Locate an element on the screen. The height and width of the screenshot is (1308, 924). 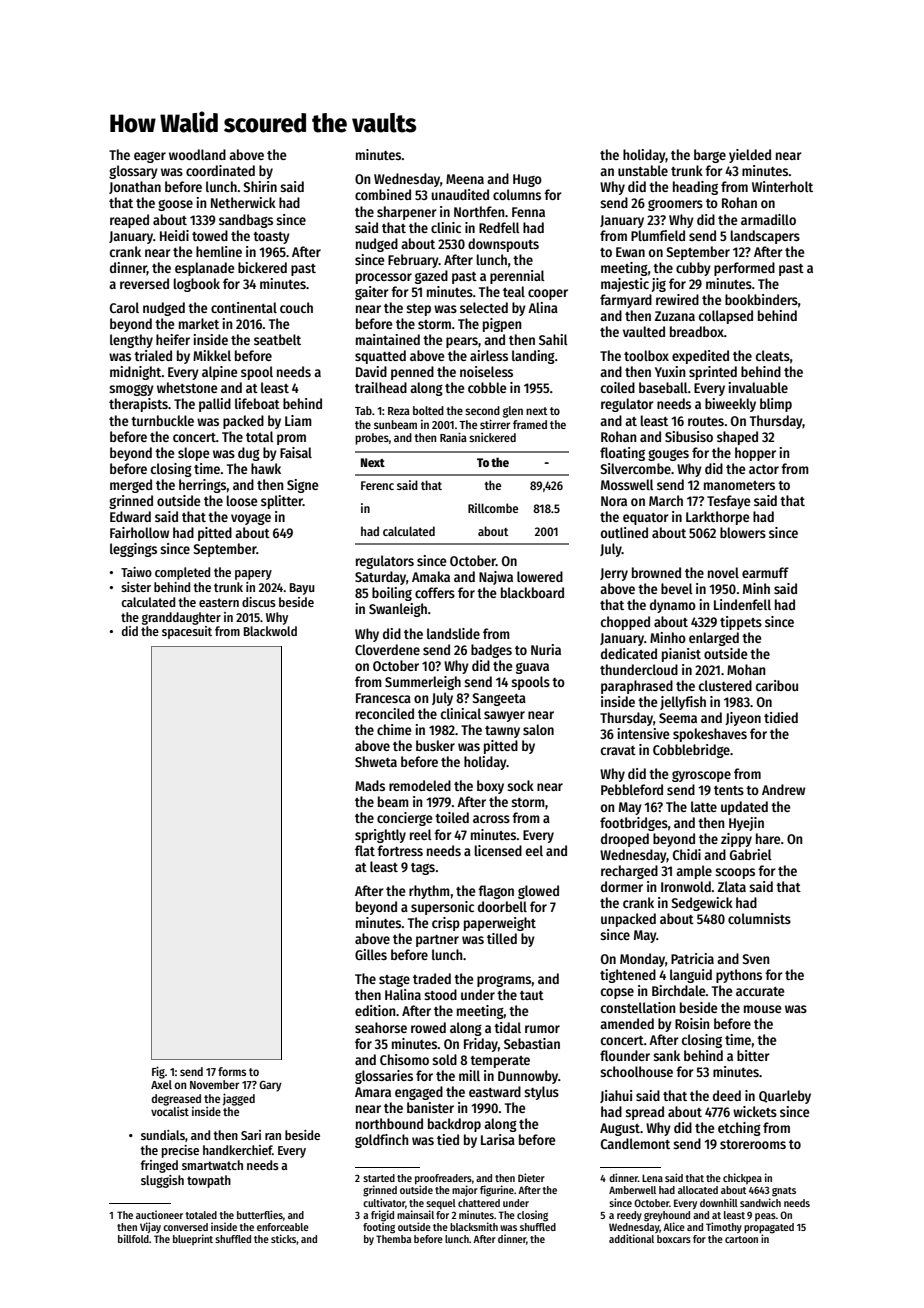
Bayu is located at coordinates (302, 589).
